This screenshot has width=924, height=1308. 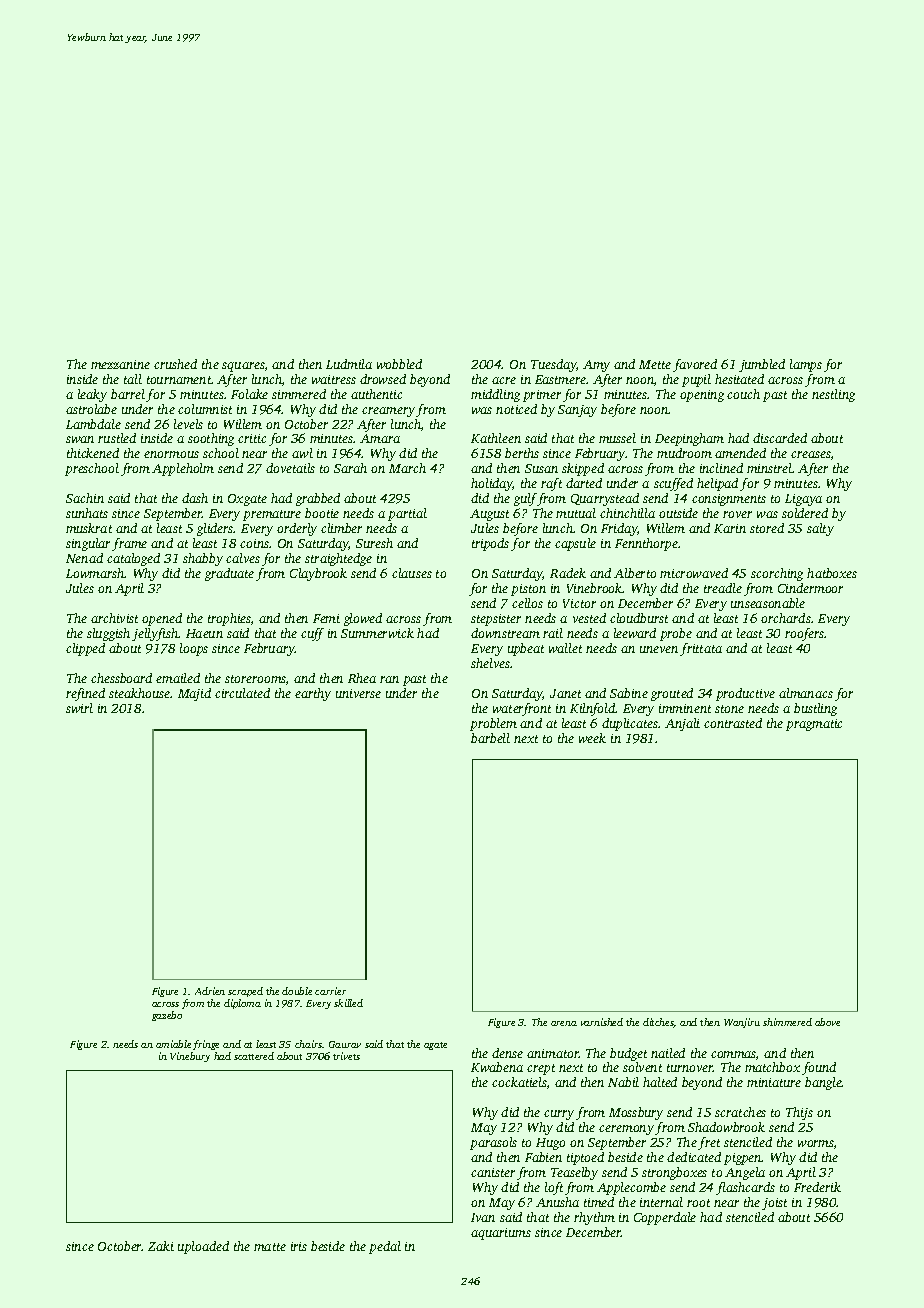 What do you see at coordinates (129, 544) in the screenshot?
I see `frame` at bounding box center [129, 544].
